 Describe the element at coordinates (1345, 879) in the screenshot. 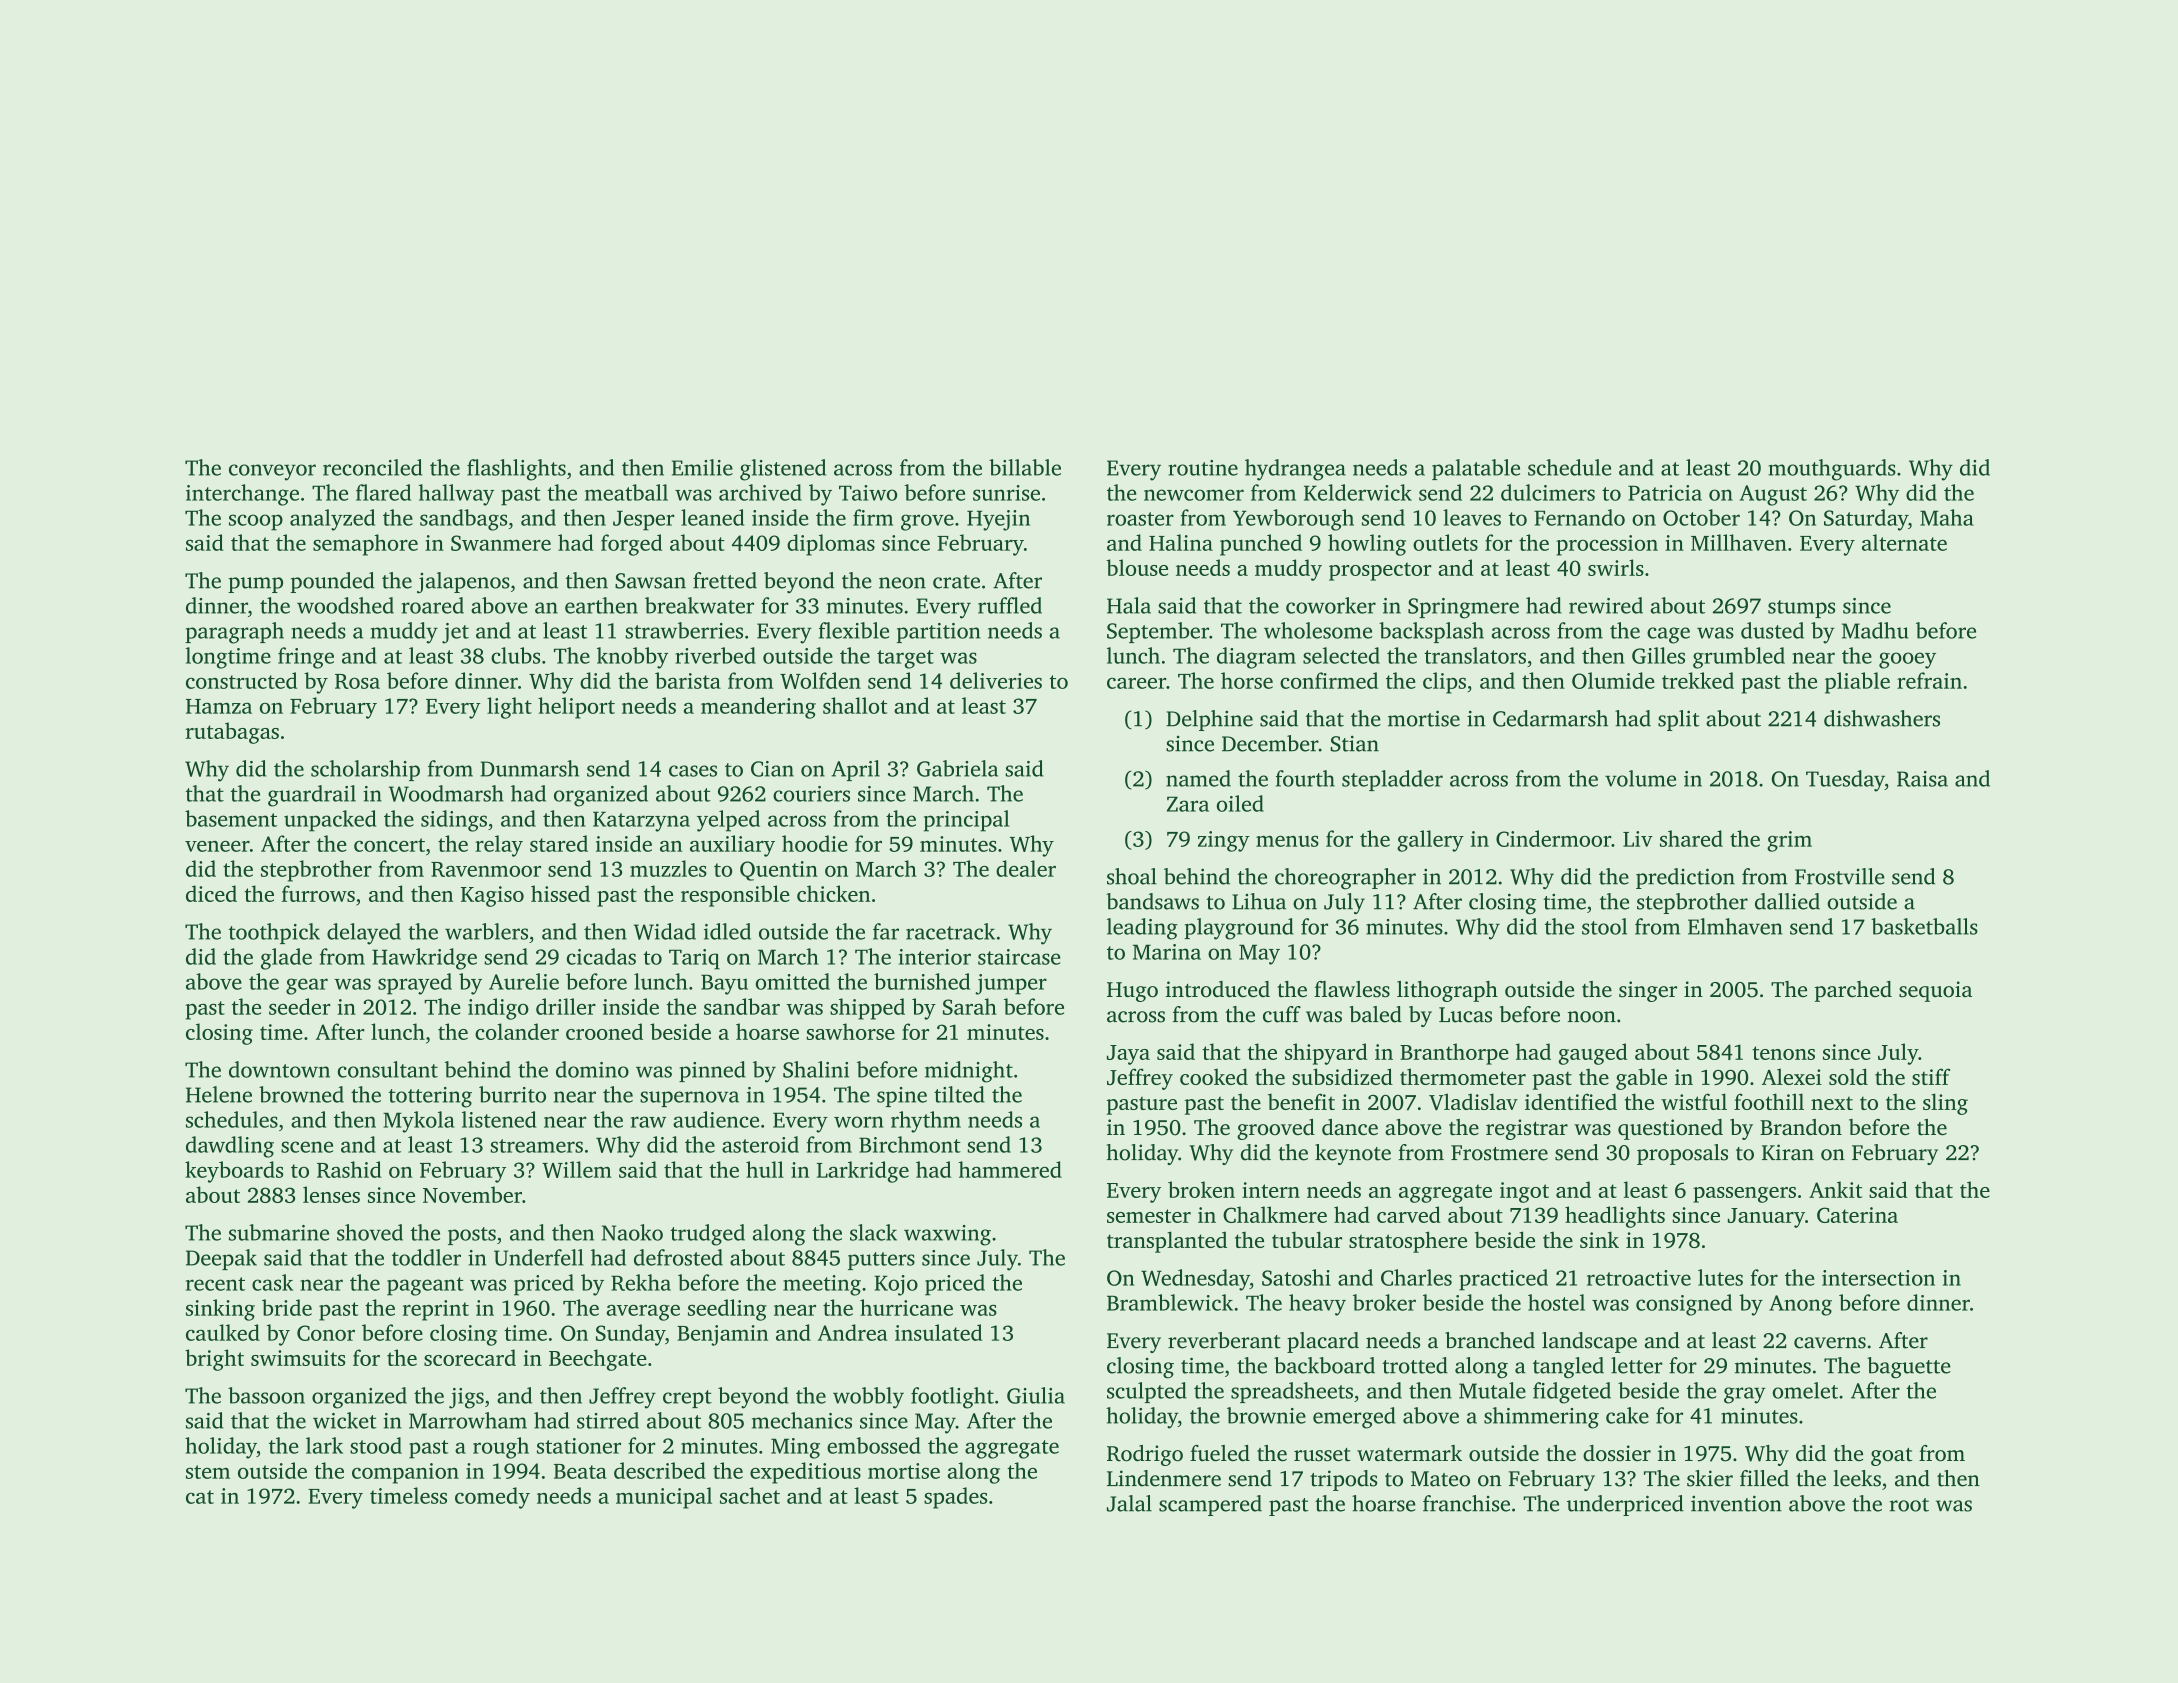

I see `choreographer` at that location.
